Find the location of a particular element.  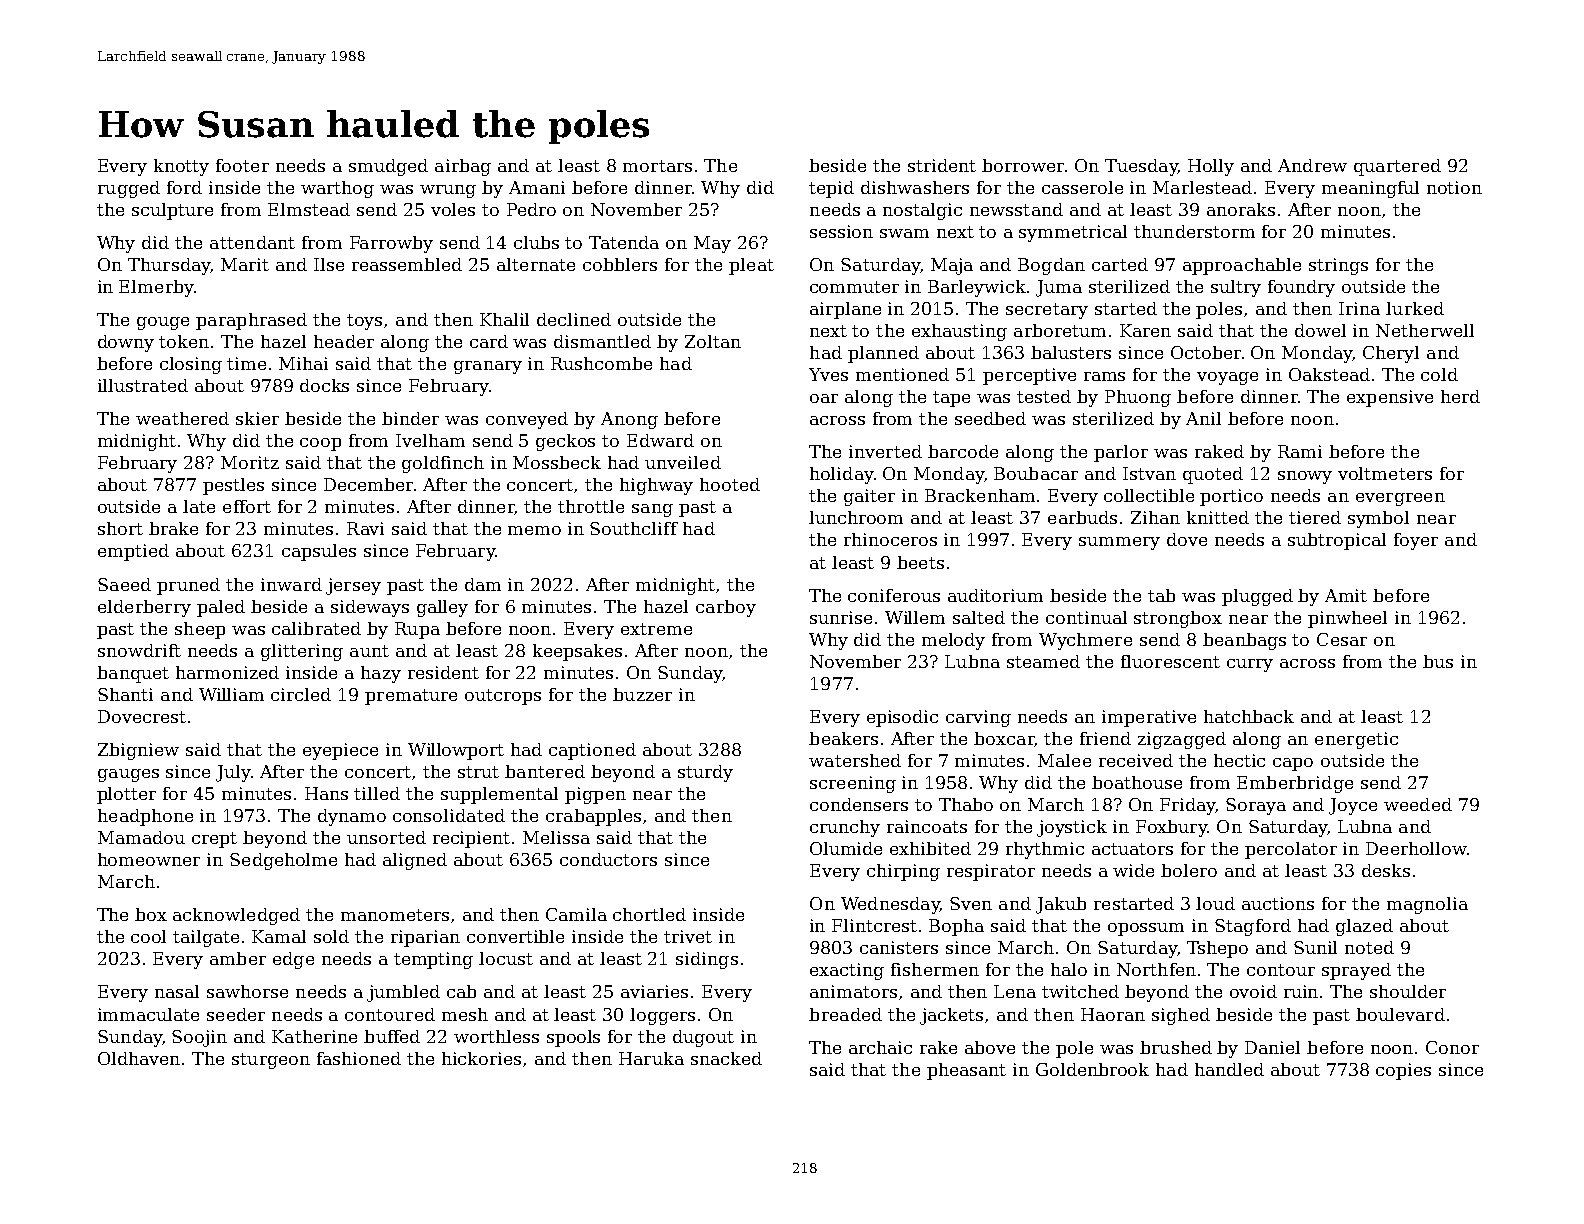

Oldhaven is located at coordinates (139, 1058).
